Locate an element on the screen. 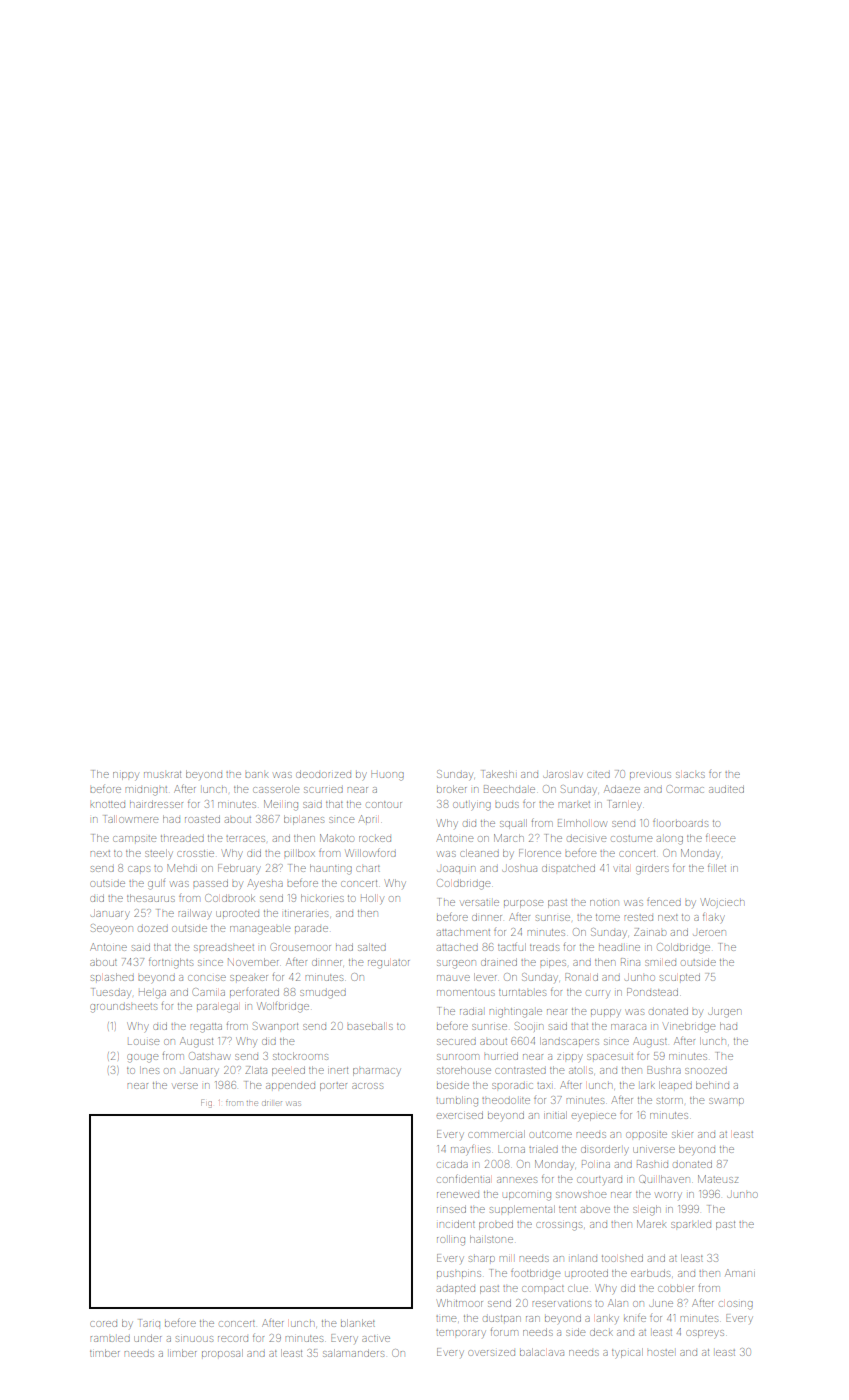 The height and width of the screenshot is (1400, 849). blanket is located at coordinates (358, 1323).
